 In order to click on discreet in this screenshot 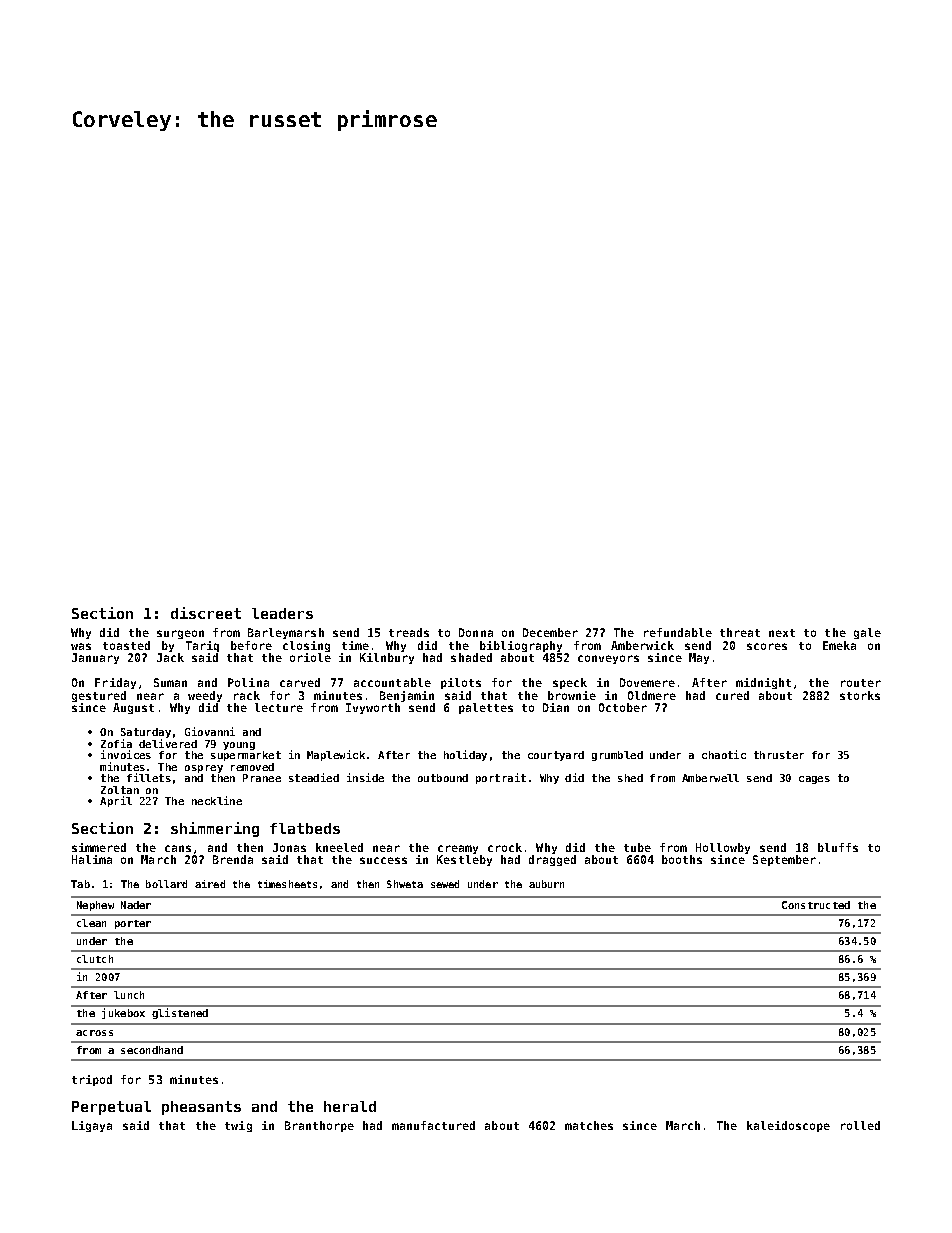, I will do `click(206, 613)`.
